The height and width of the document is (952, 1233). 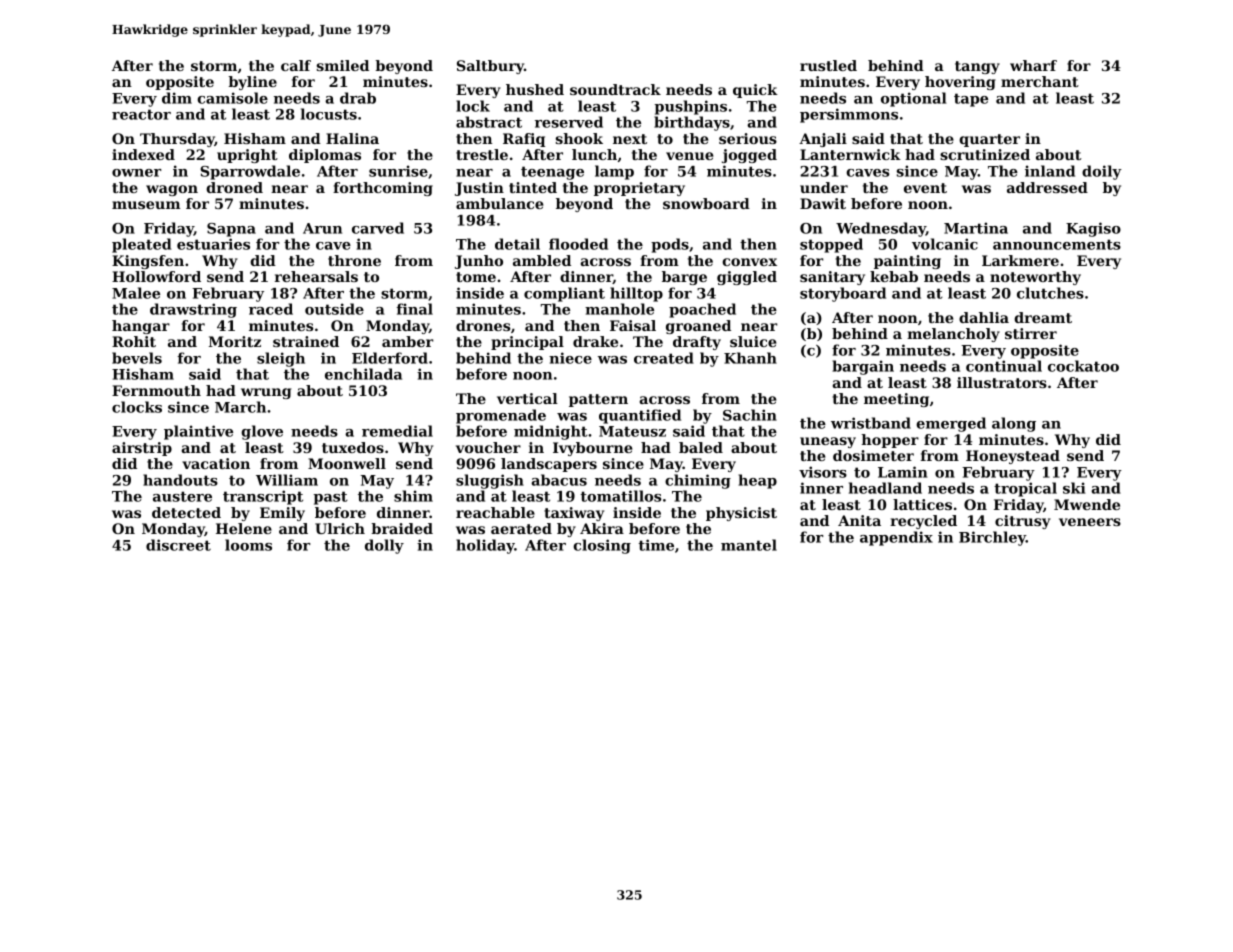 What do you see at coordinates (489, 122) in the document?
I see `abstract` at bounding box center [489, 122].
